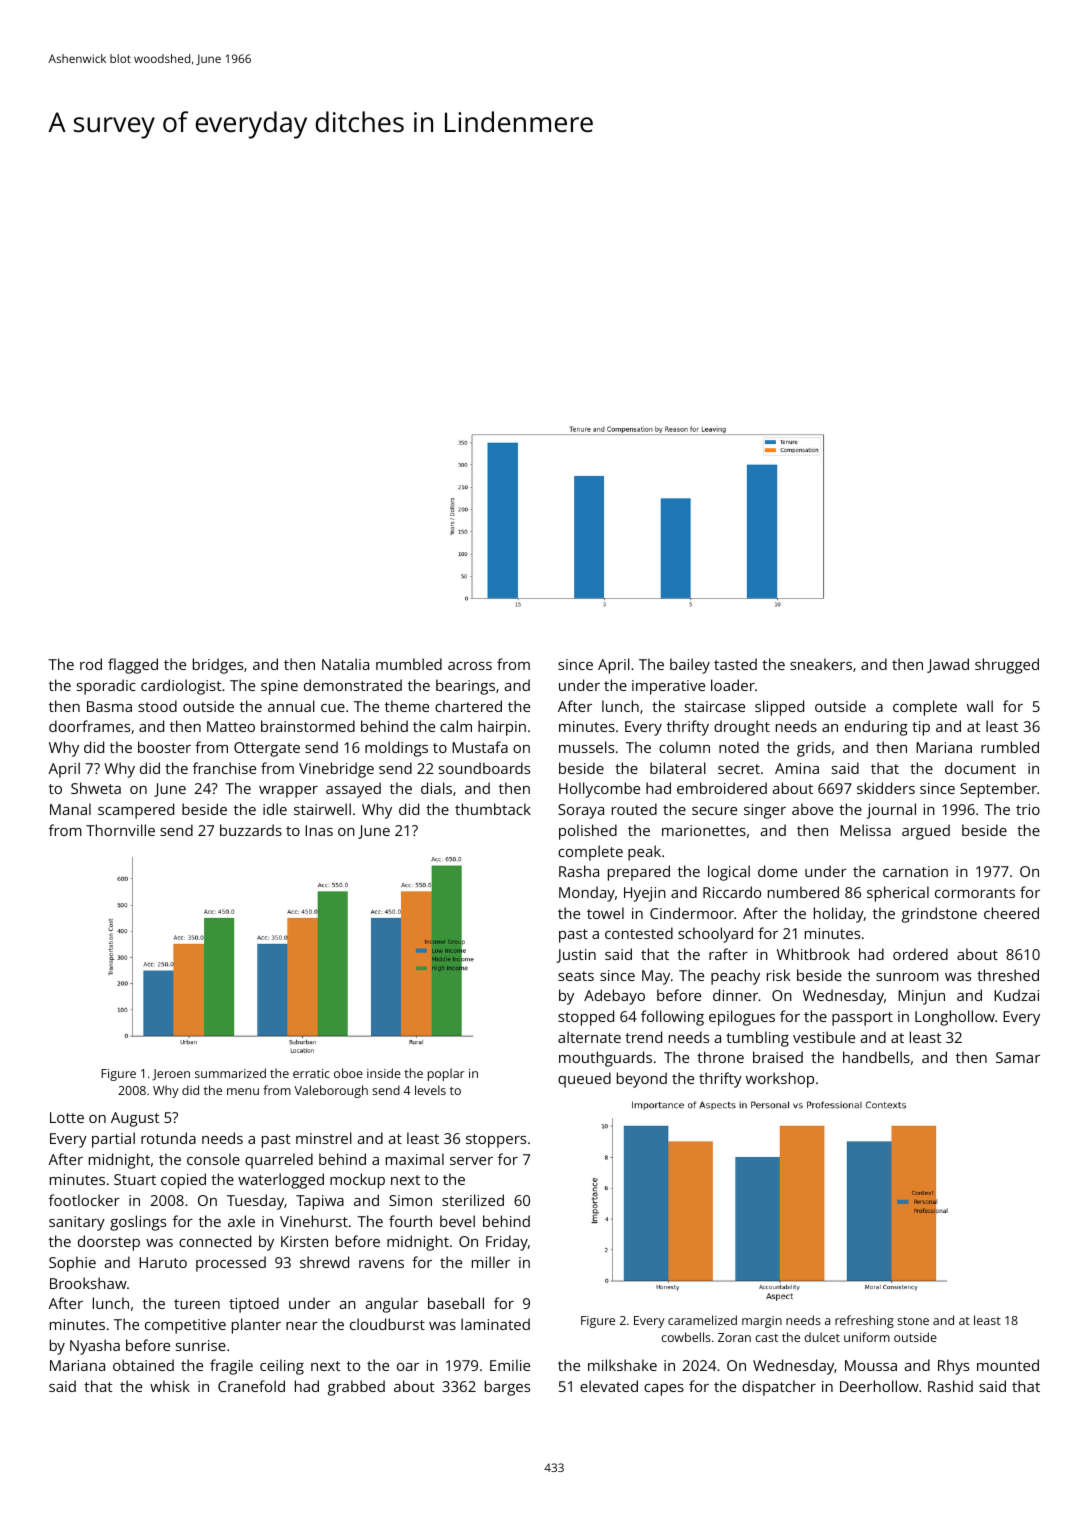 The height and width of the screenshot is (1540, 1089). I want to click on footlocker, so click(84, 1200).
